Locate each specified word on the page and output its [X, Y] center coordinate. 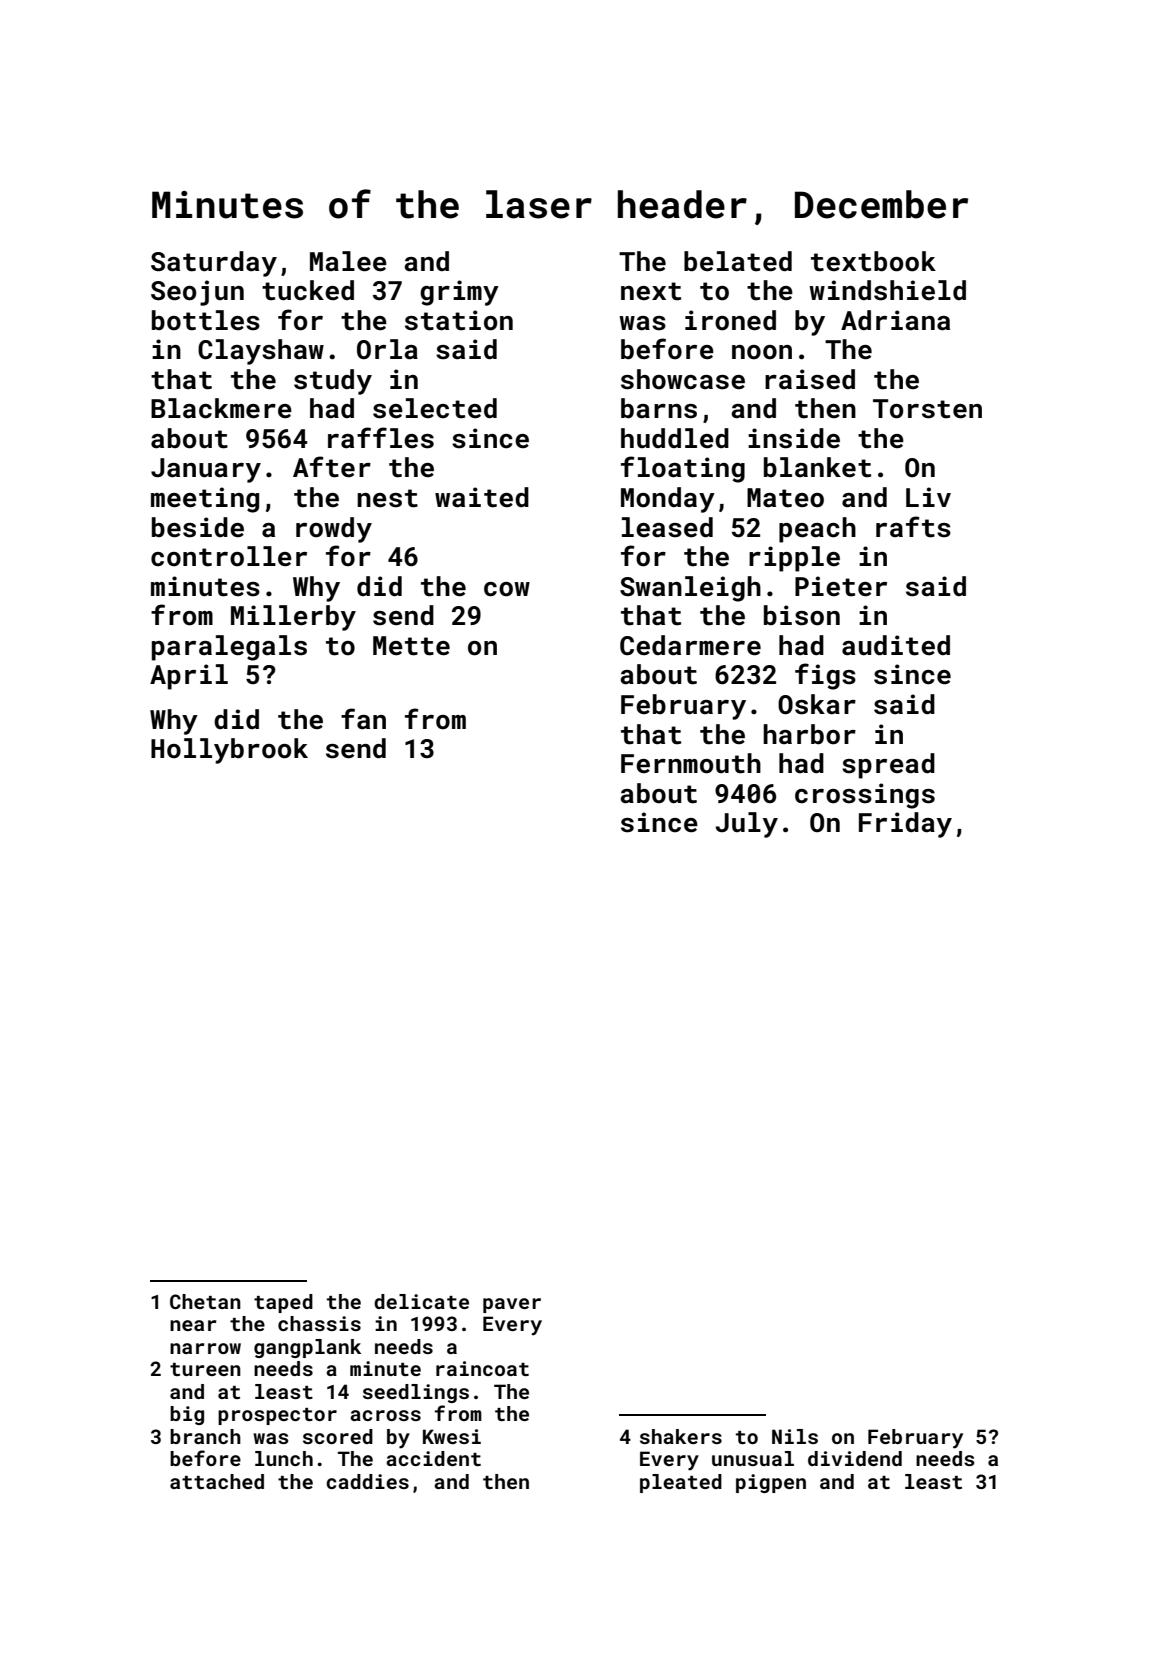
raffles [381, 438]
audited [896, 645]
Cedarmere [690, 645]
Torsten [927, 409]
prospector [277, 1416]
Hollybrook [229, 751]
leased [667, 527]
